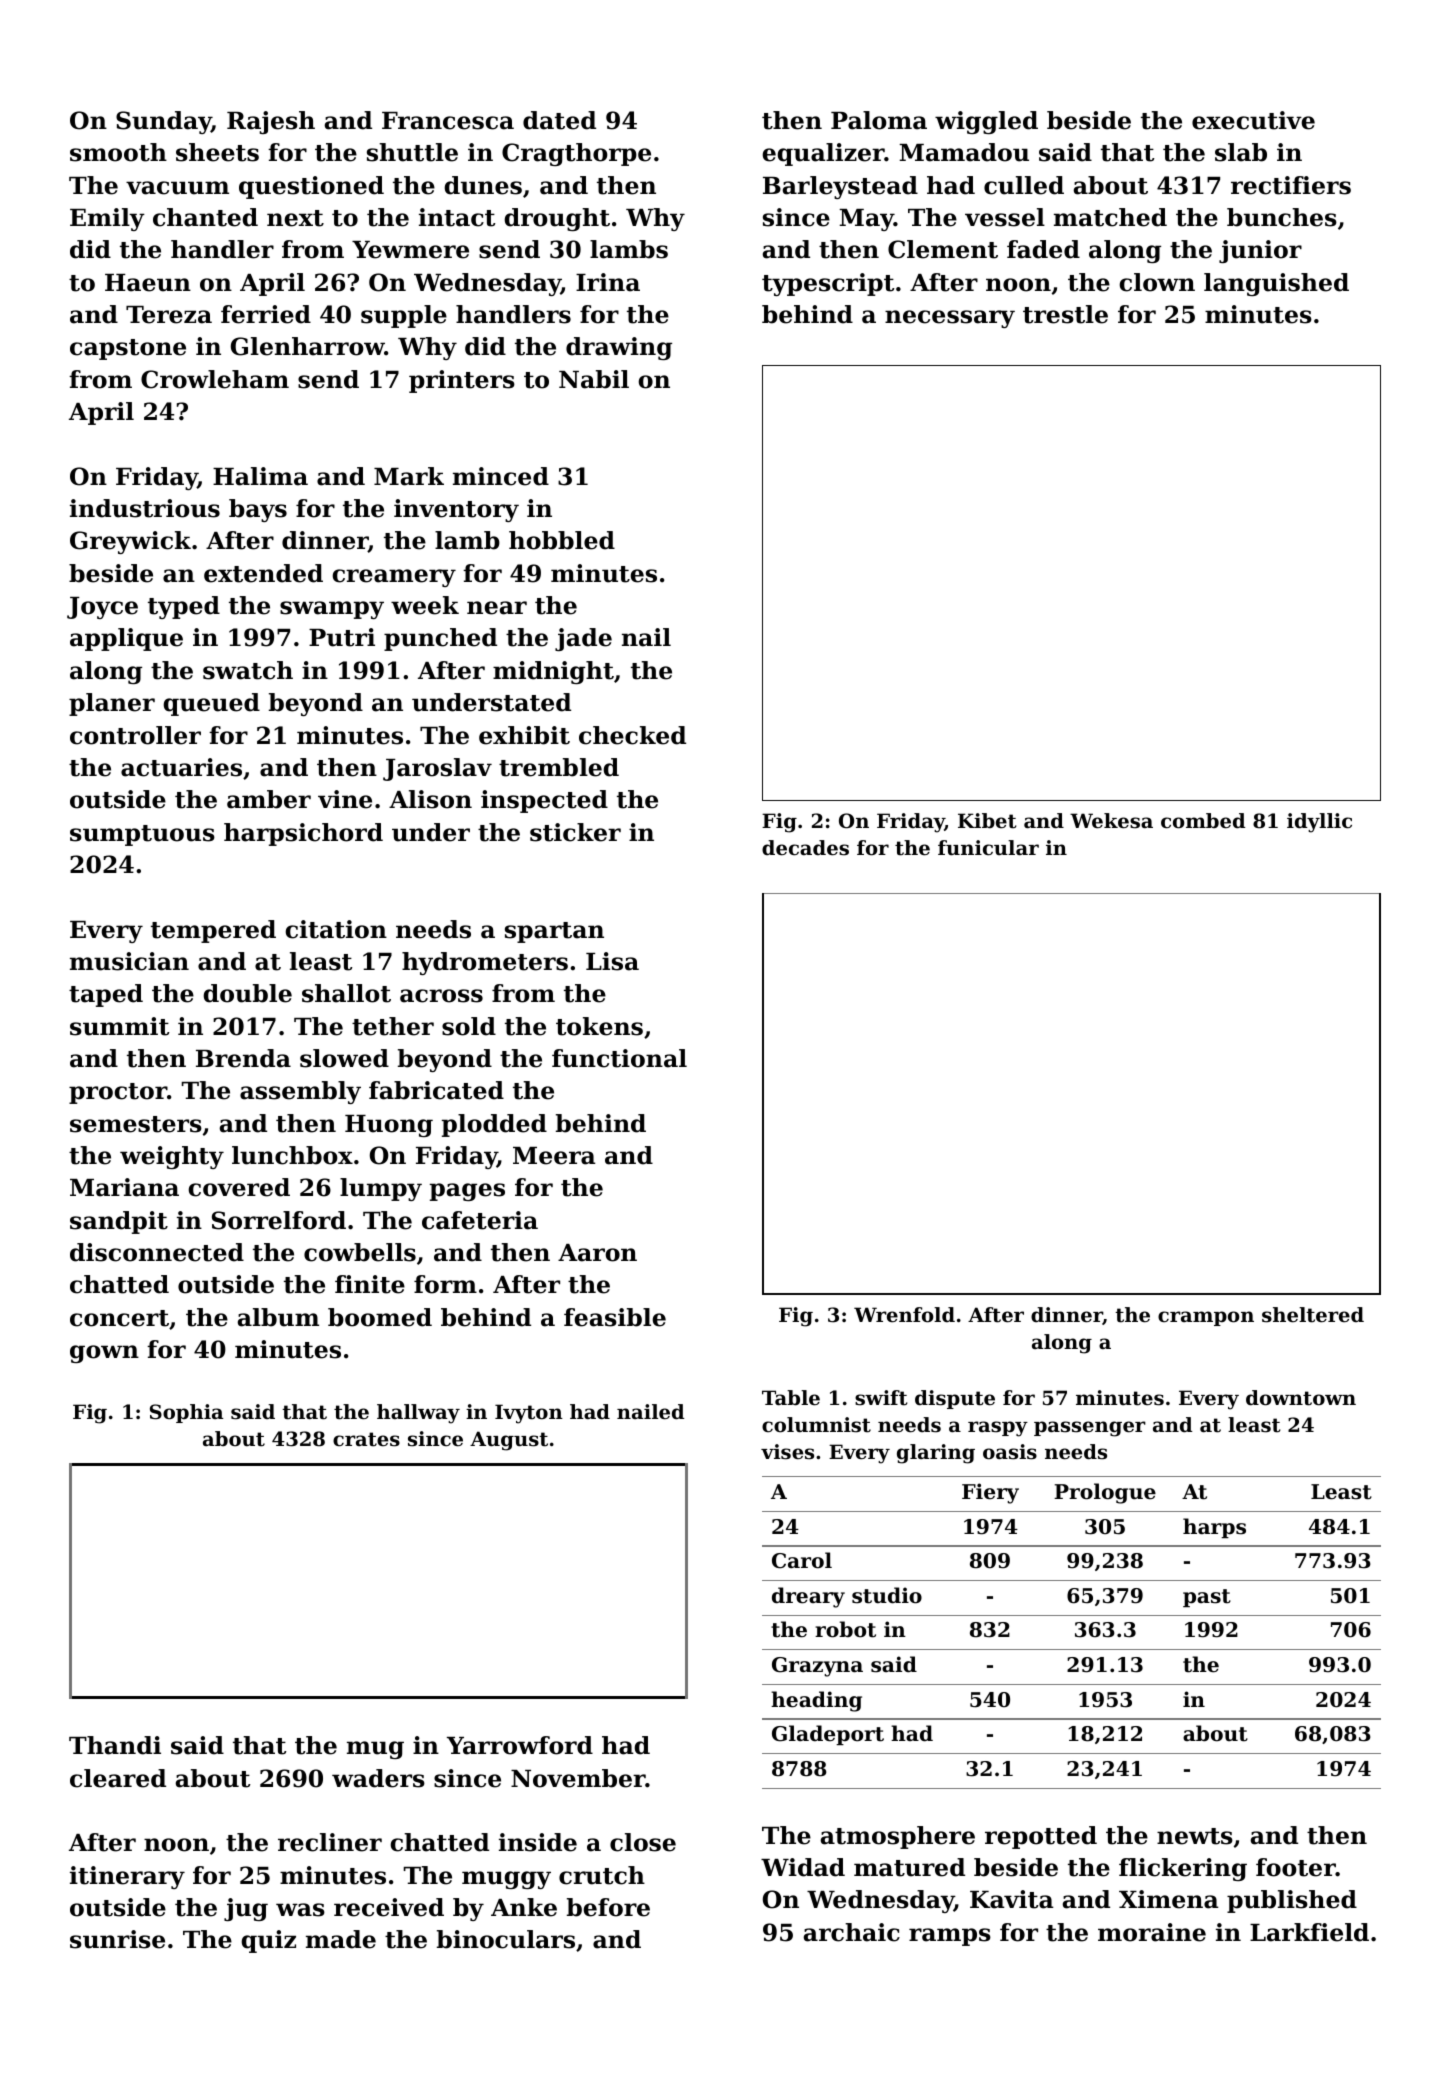 This screenshot has height=2100, width=1450. What do you see at coordinates (118, 1093) in the screenshot?
I see `proctor` at bounding box center [118, 1093].
